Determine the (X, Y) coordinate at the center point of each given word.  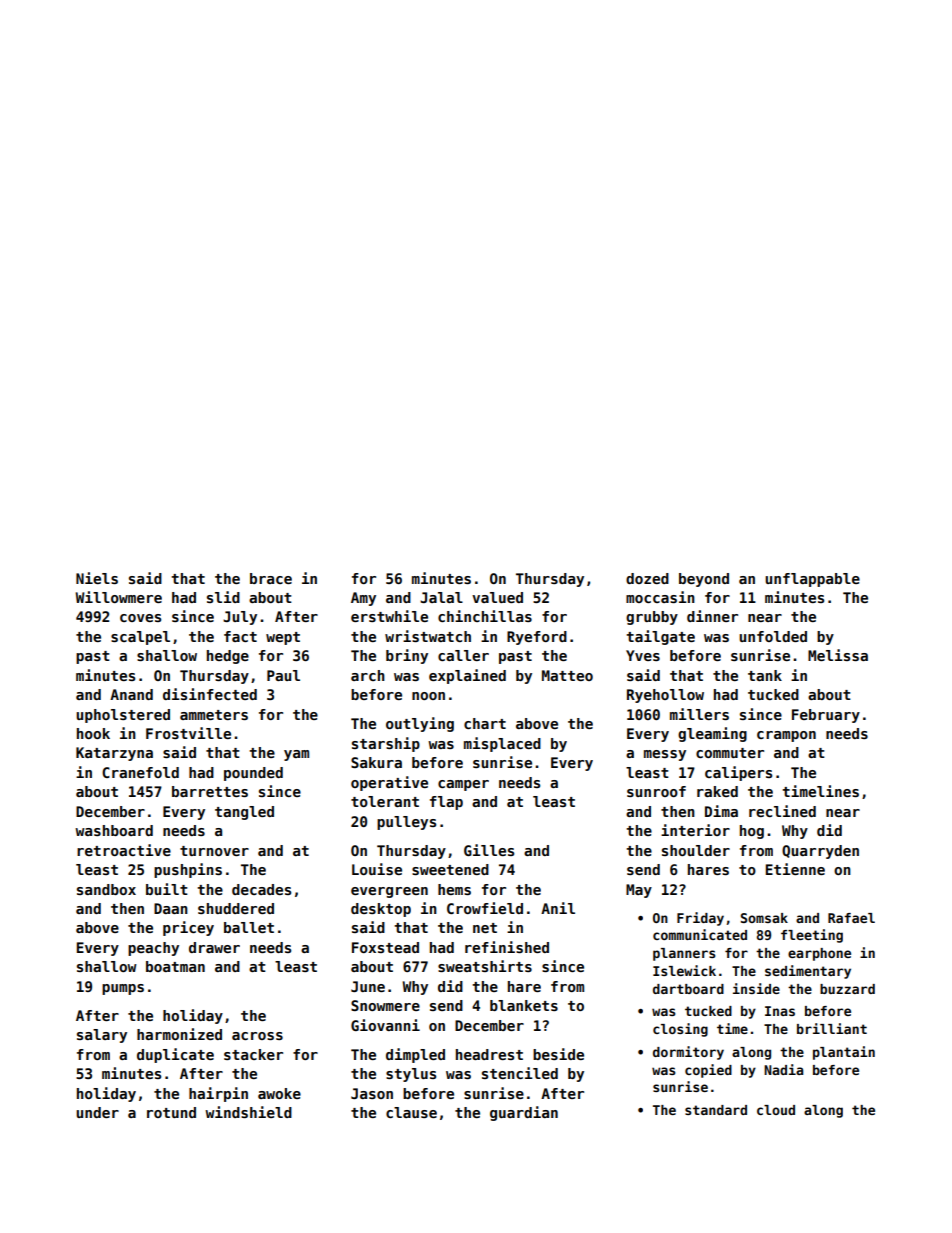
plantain (844, 1053)
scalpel (140, 638)
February (826, 716)
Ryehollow (665, 696)
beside (558, 1054)
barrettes (210, 791)
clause (411, 1112)
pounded (253, 774)
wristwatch (428, 636)
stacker (253, 1054)
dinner (712, 616)
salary (102, 1036)
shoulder (696, 850)
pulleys (406, 823)
